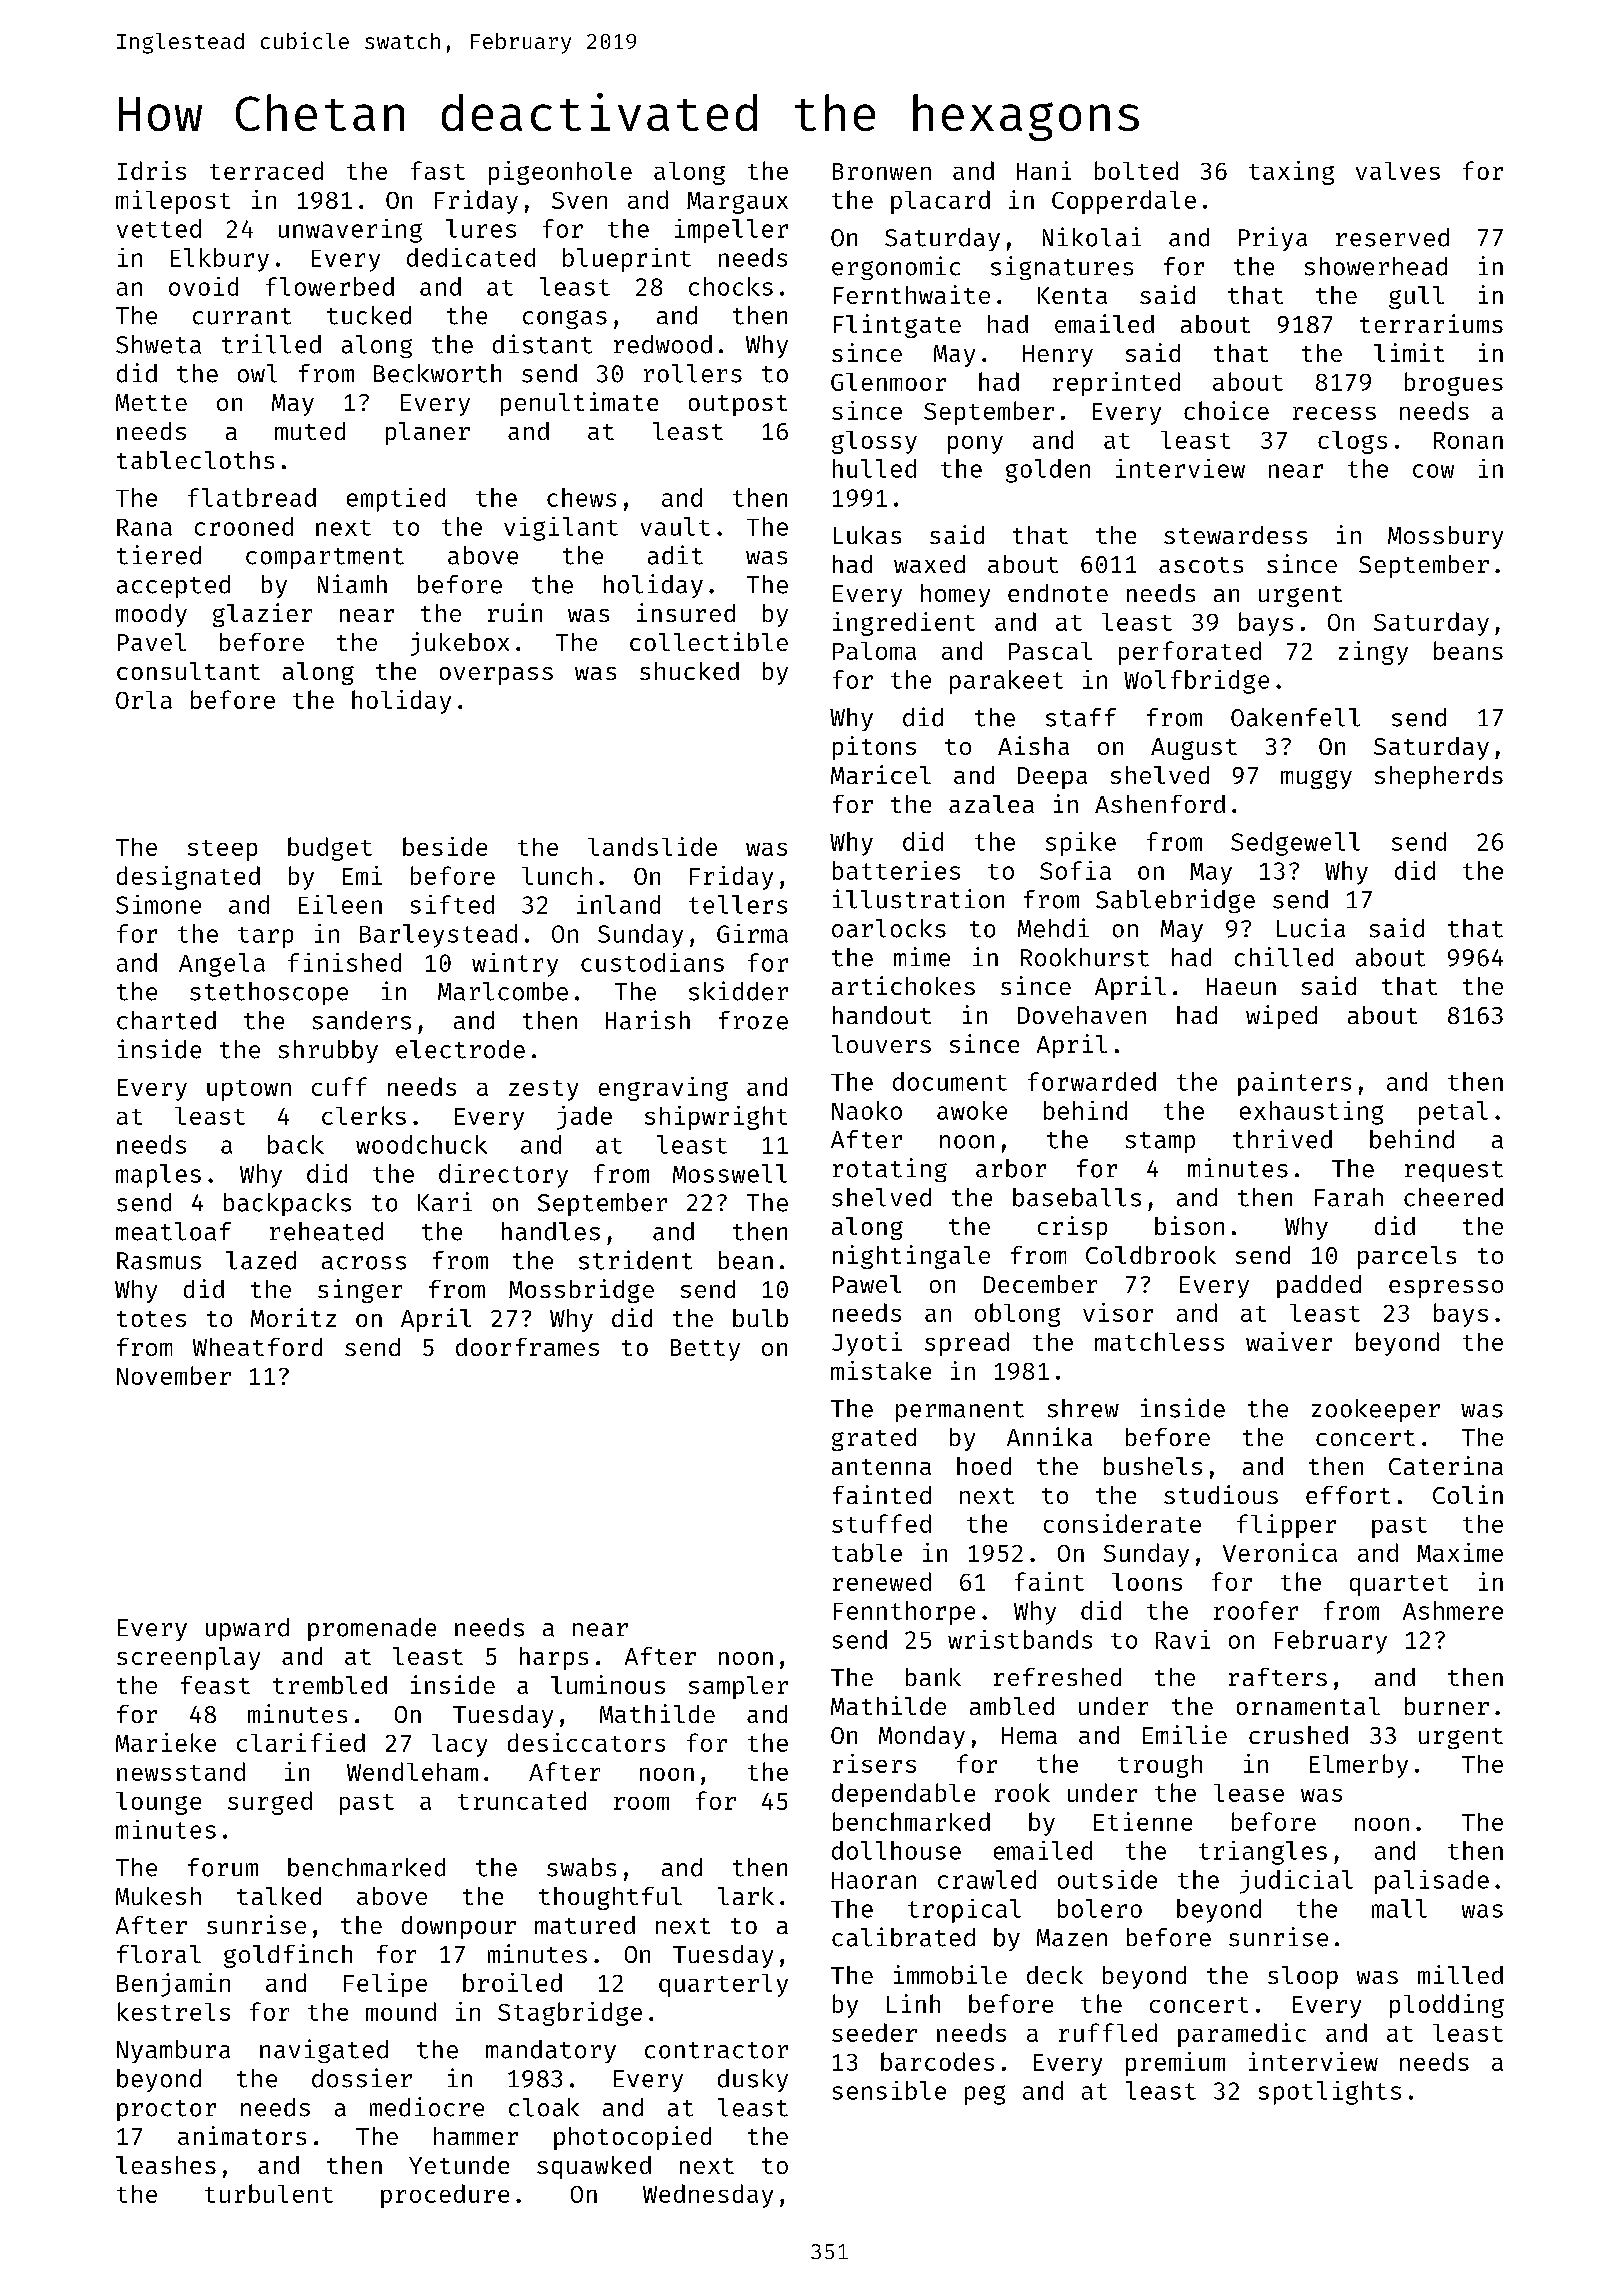  Describe the element at coordinates (257, 1347) in the document. I see `Wheatford` at that location.
